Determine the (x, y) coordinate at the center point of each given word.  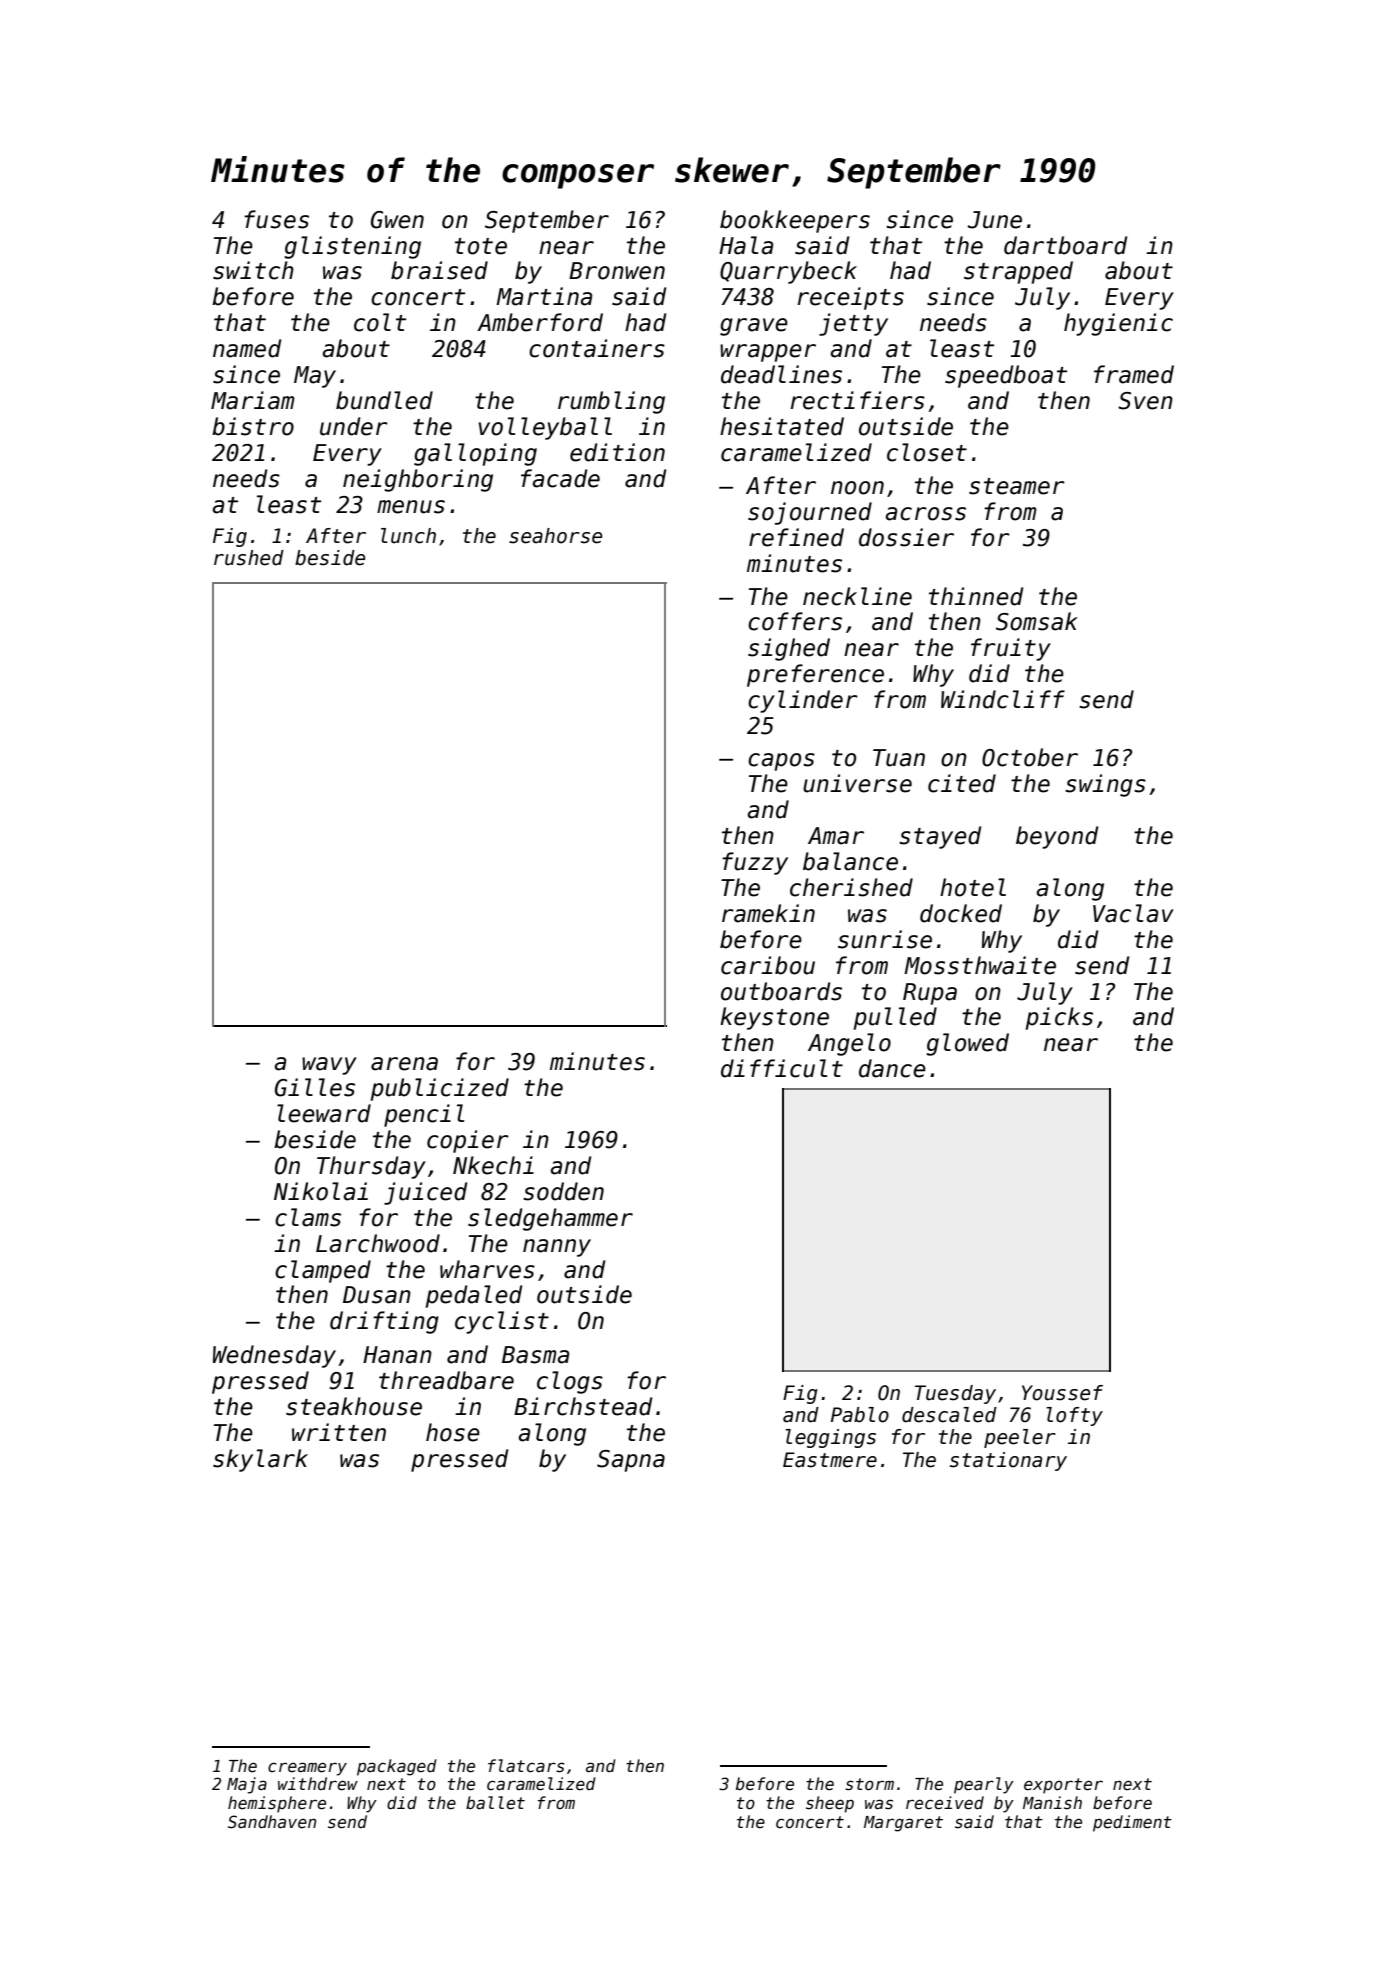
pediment (1132, 1823)
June (995, 220)
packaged (397, 1767)
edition (617, 452)
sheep (830, 1804)
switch (253, 270)
